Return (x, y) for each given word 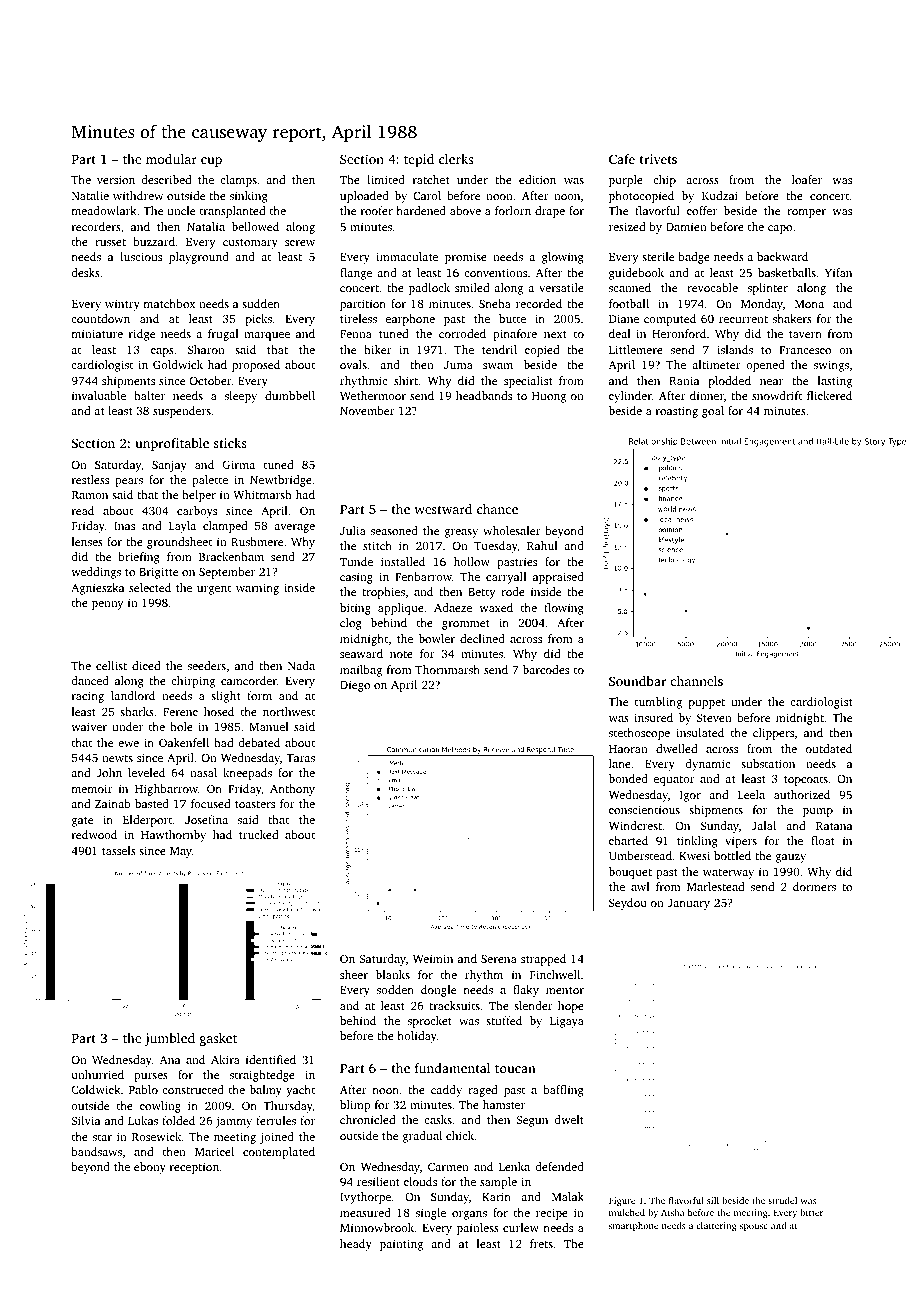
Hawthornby (173, 836)
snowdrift (777, 395)
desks (85, 272)
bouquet (630, 873)
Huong (549, 397)
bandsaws (96, 1151)
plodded (729, 382)
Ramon (90, 495)
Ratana (834, 826)
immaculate (407, 256)
